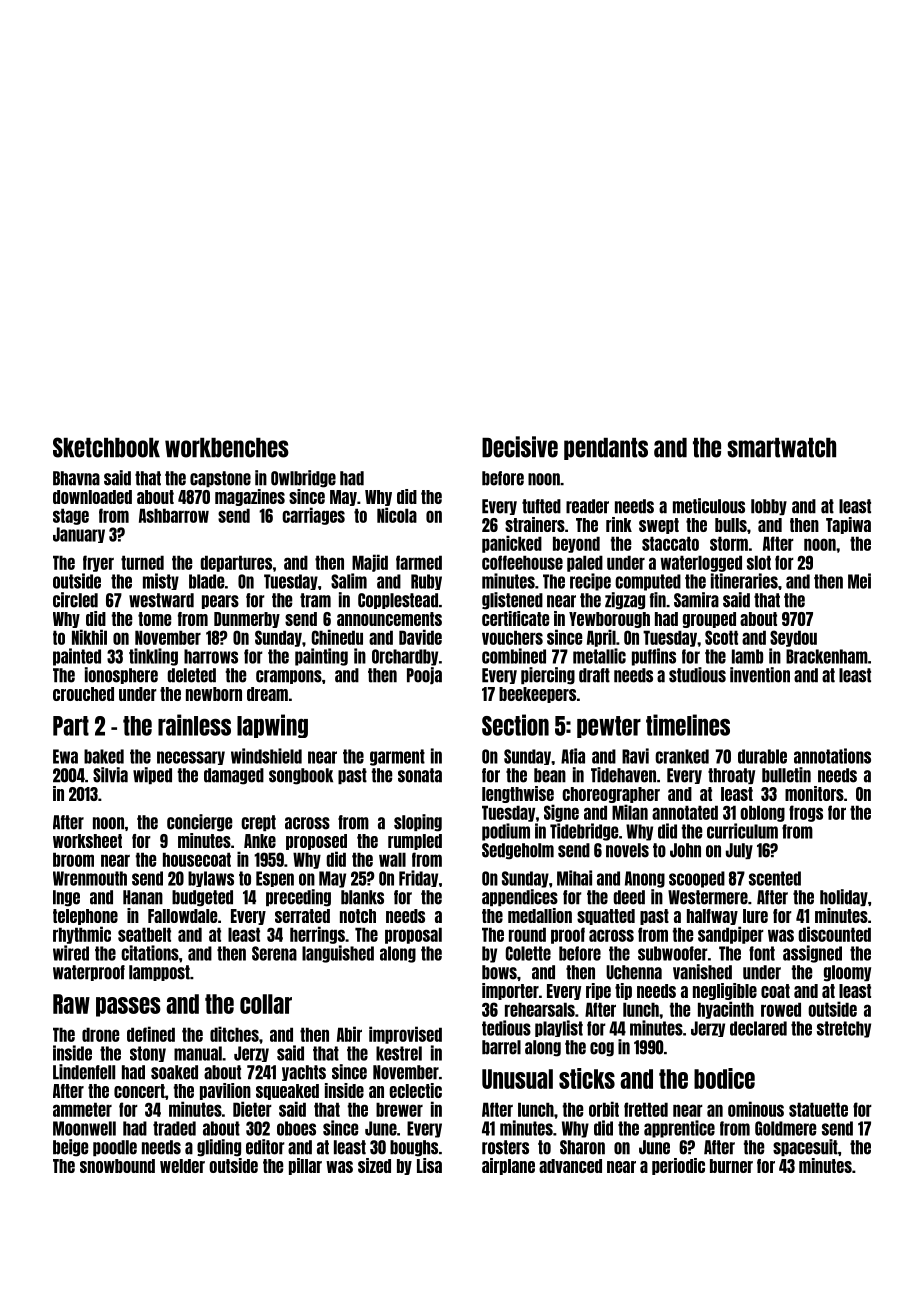 The height and width of the image is (1308, 924). Describe the element at coordinates (844, 1029) in the image. I see `stretchy` at that location.
